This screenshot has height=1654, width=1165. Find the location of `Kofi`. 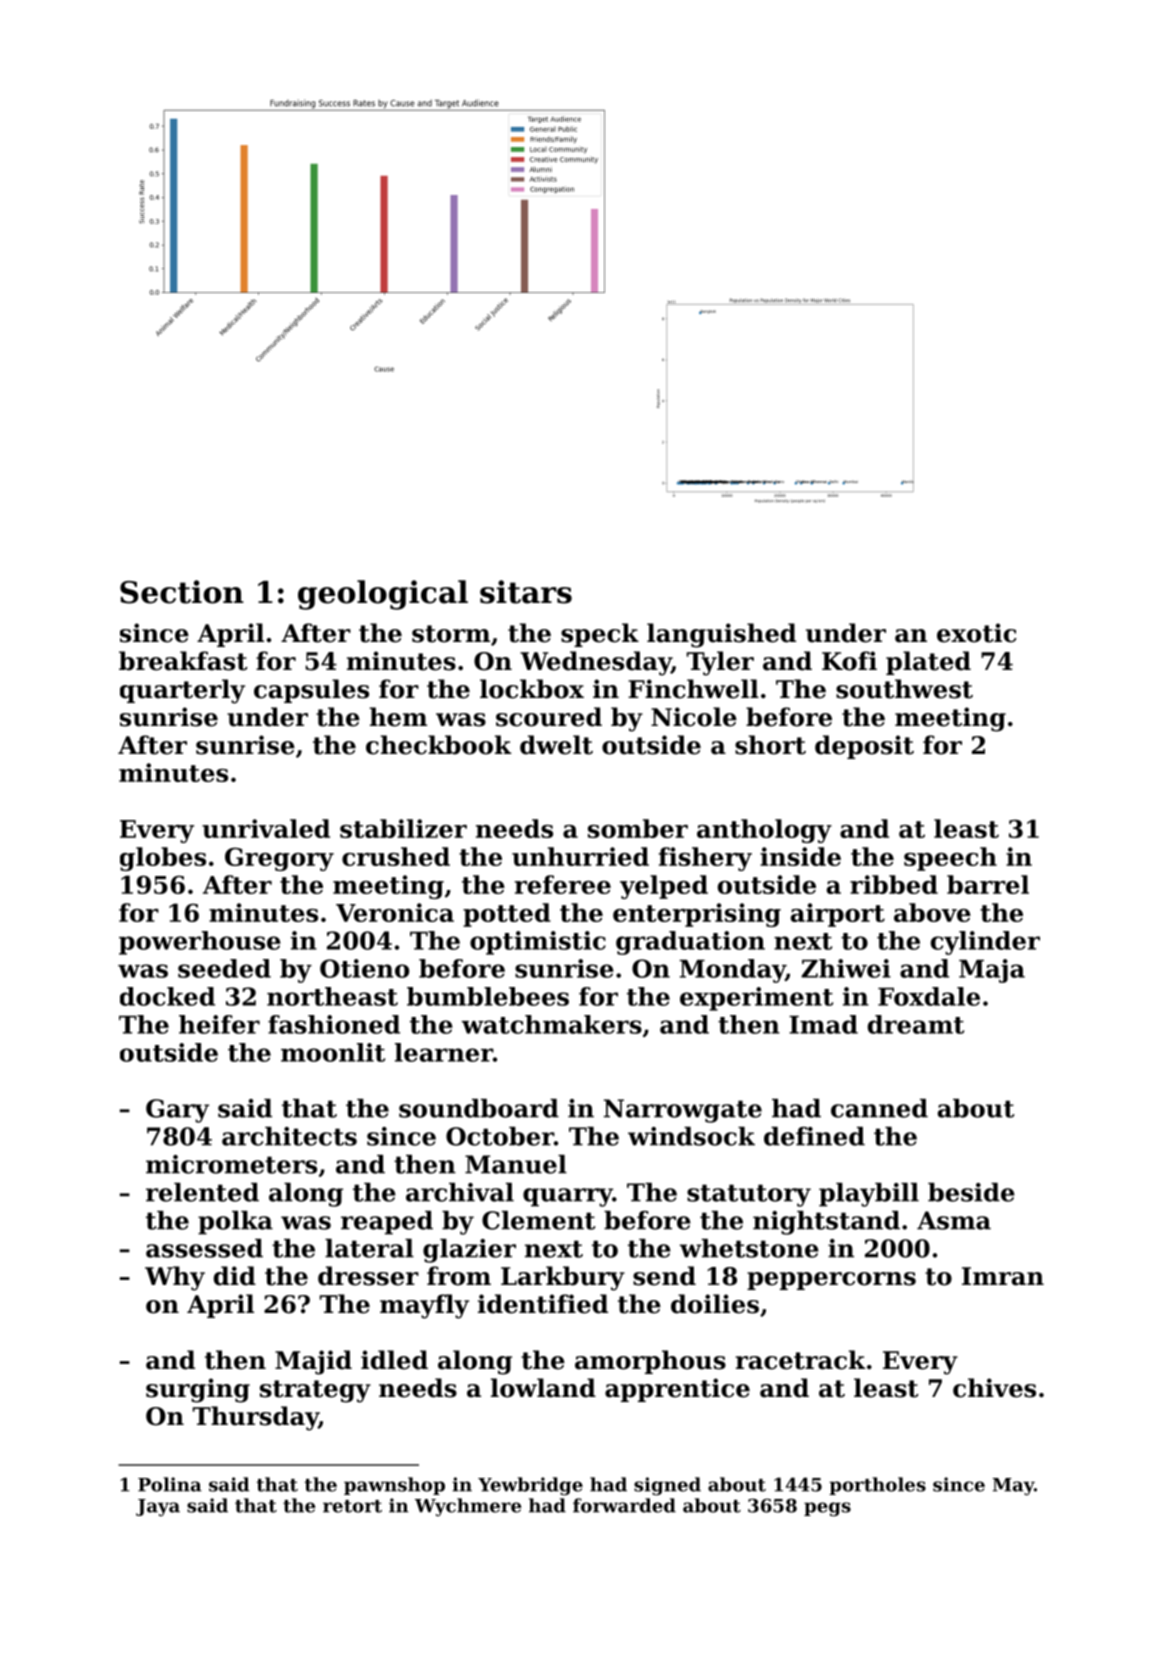

Kofi is located at coordinates (849, 661).
